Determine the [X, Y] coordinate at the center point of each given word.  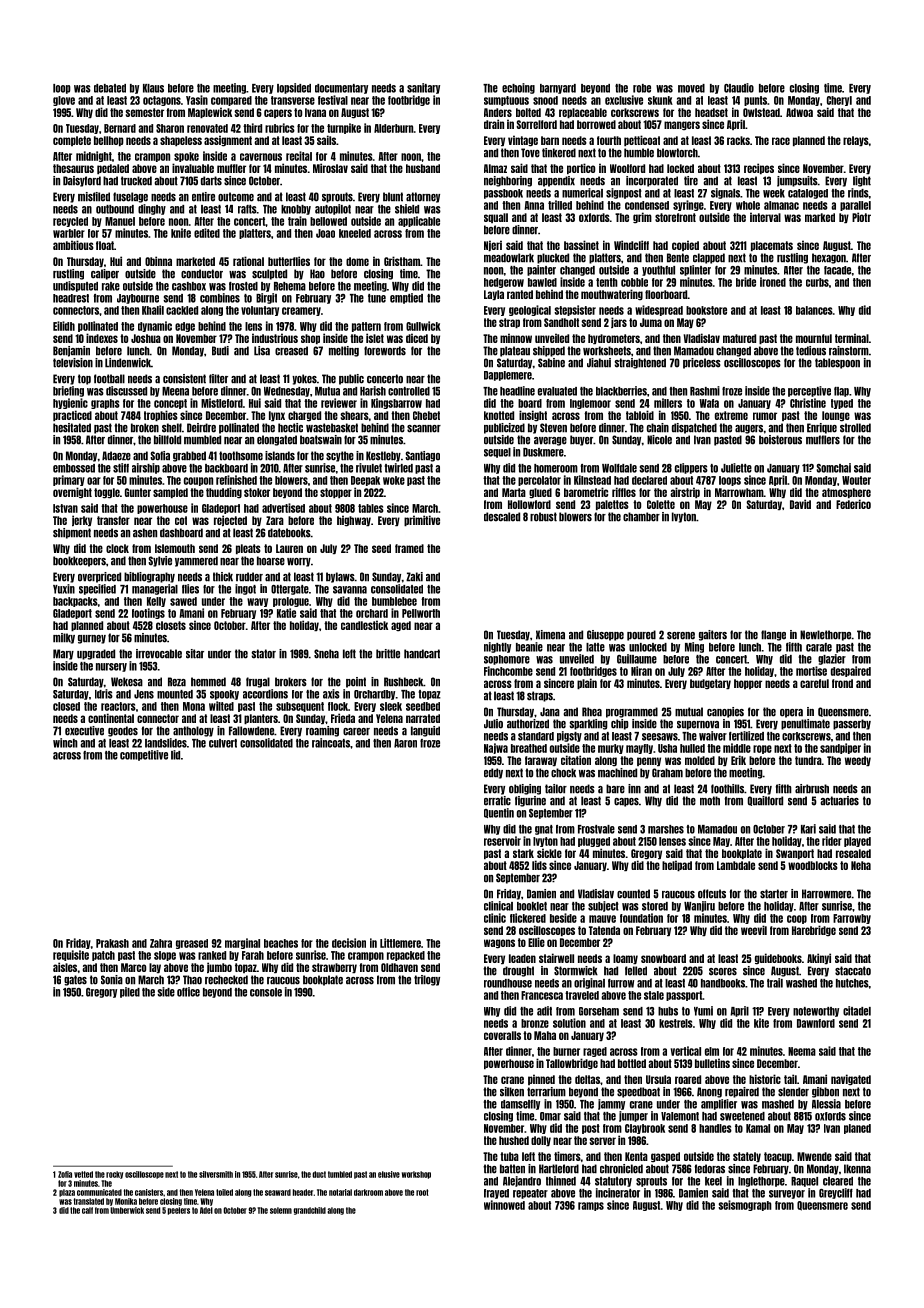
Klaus [153, 88]
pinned [541, 1079]
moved [691, 88]
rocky [114, 1175]
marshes [666, 829]
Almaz [495, 168]
